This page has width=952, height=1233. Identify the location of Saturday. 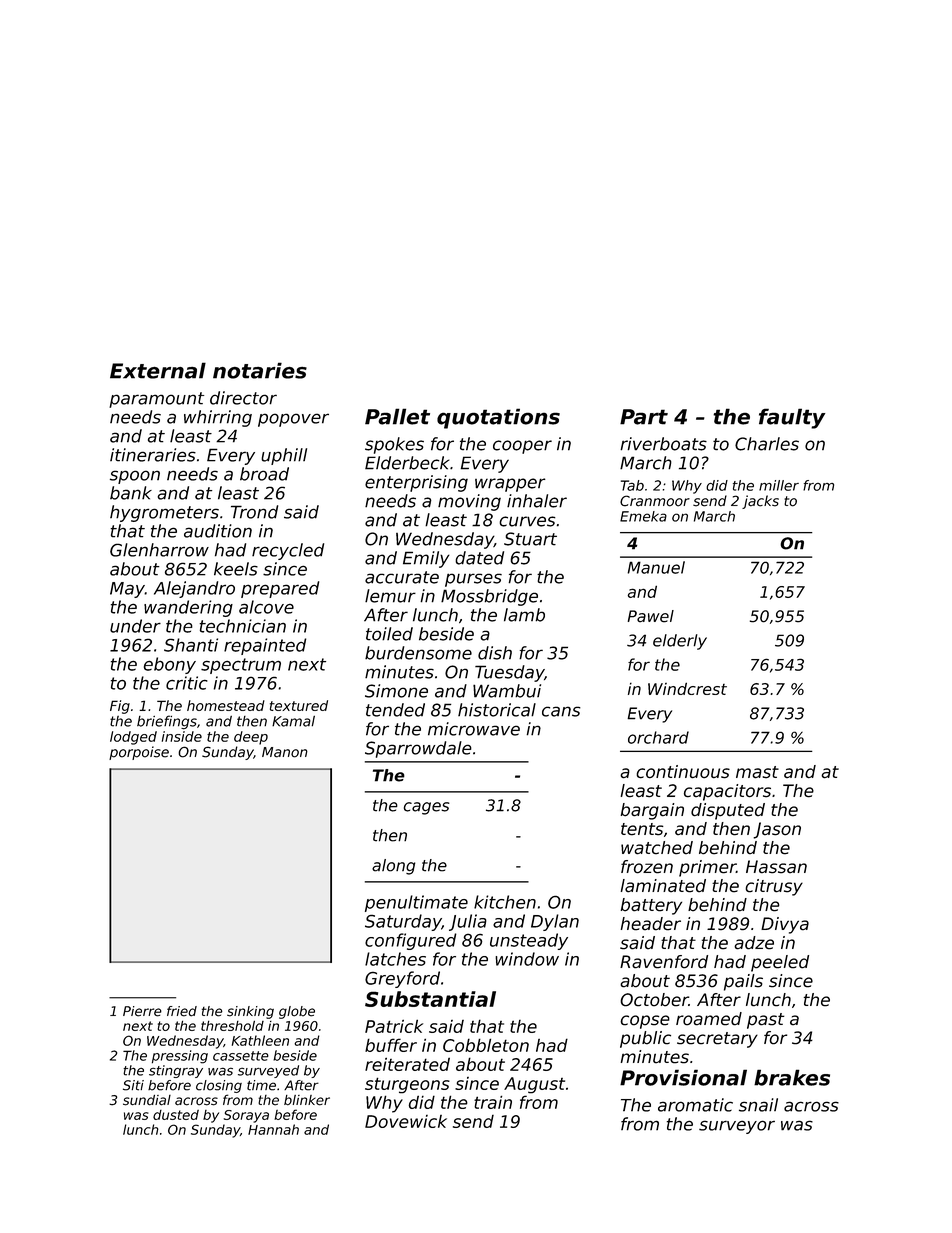
(403, 922).
